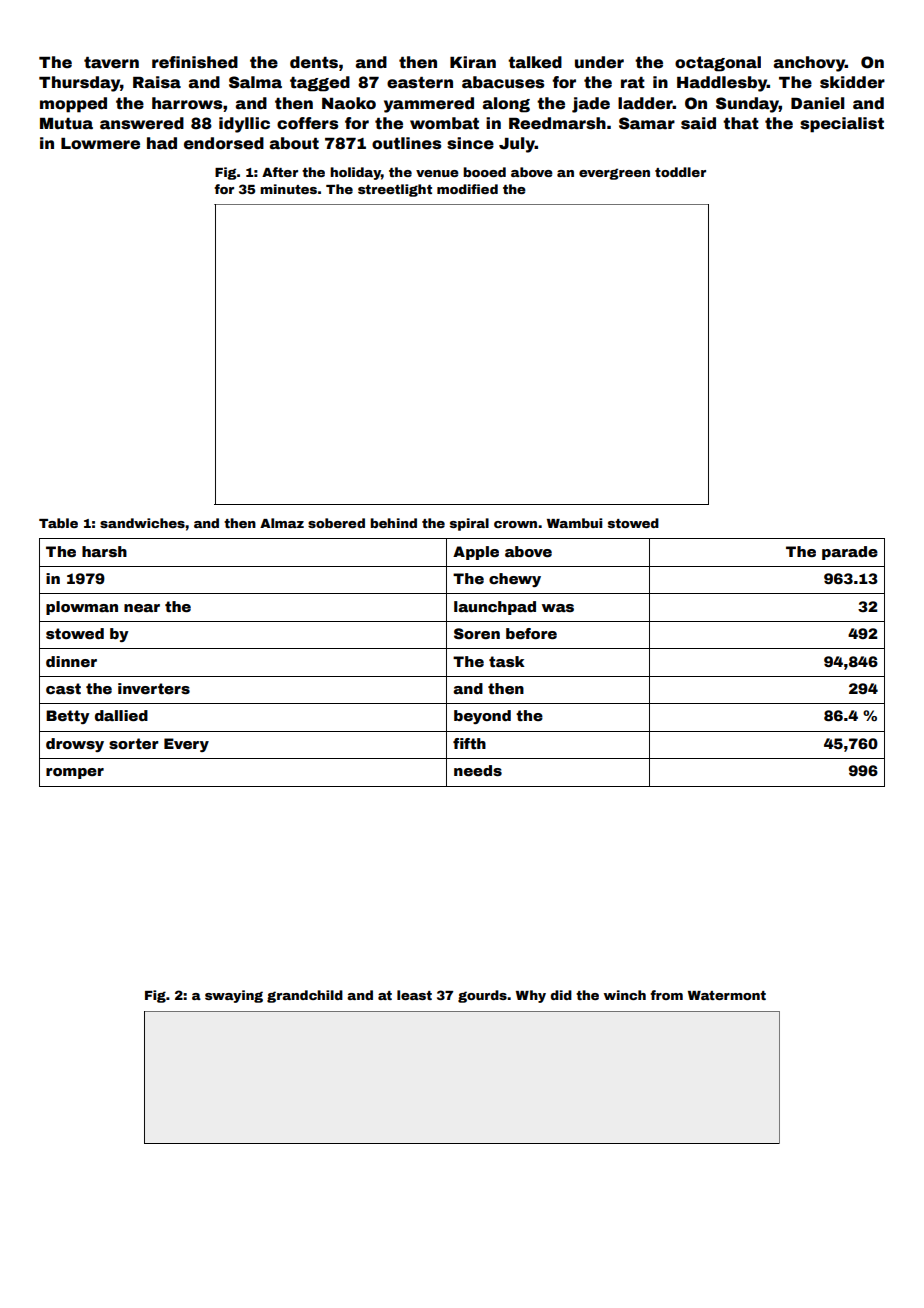 This page has height=1308, width=924. I want to click on Almaz, so click(282, 523).
